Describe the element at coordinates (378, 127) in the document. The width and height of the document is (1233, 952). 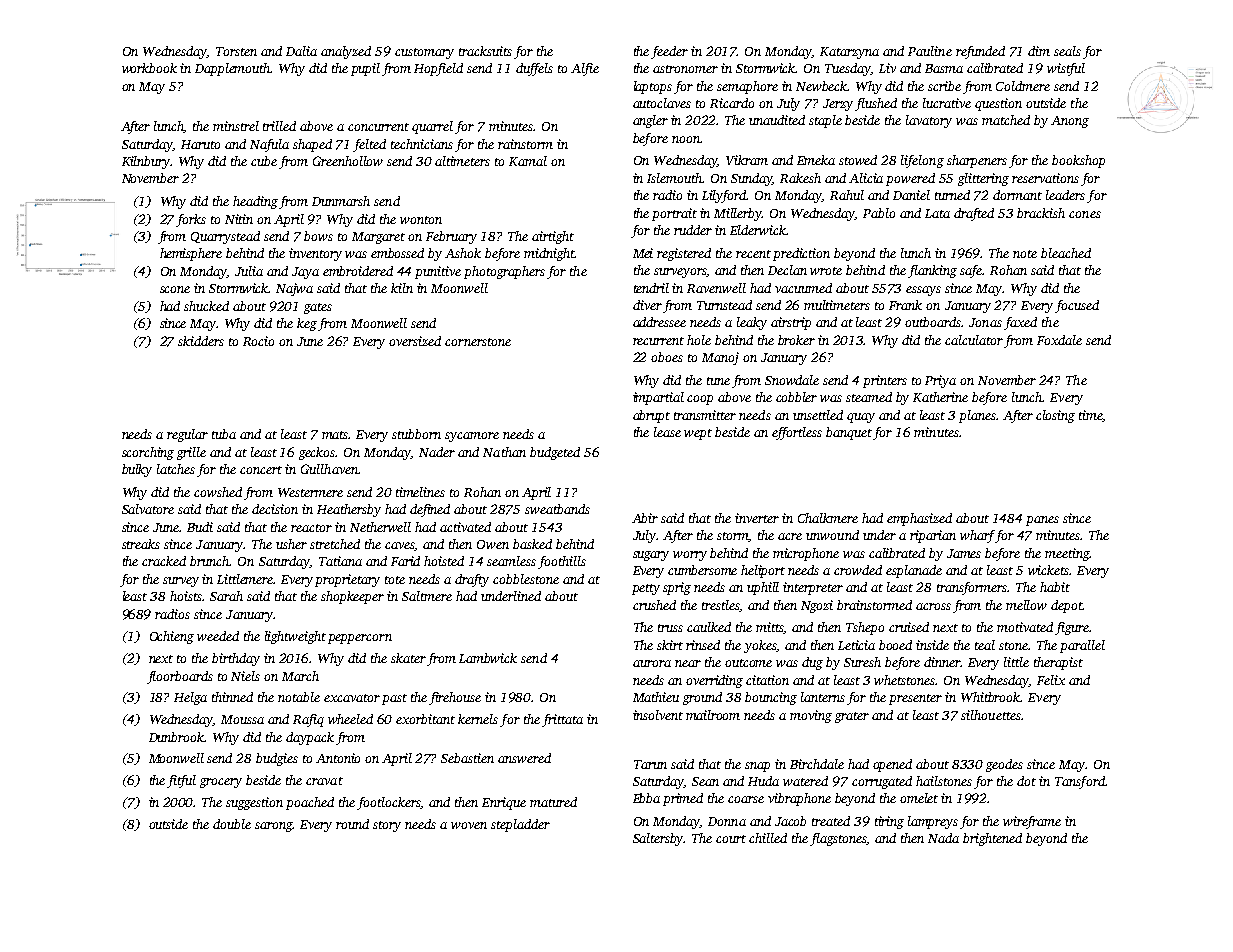
I see `concurrent` at that location.
